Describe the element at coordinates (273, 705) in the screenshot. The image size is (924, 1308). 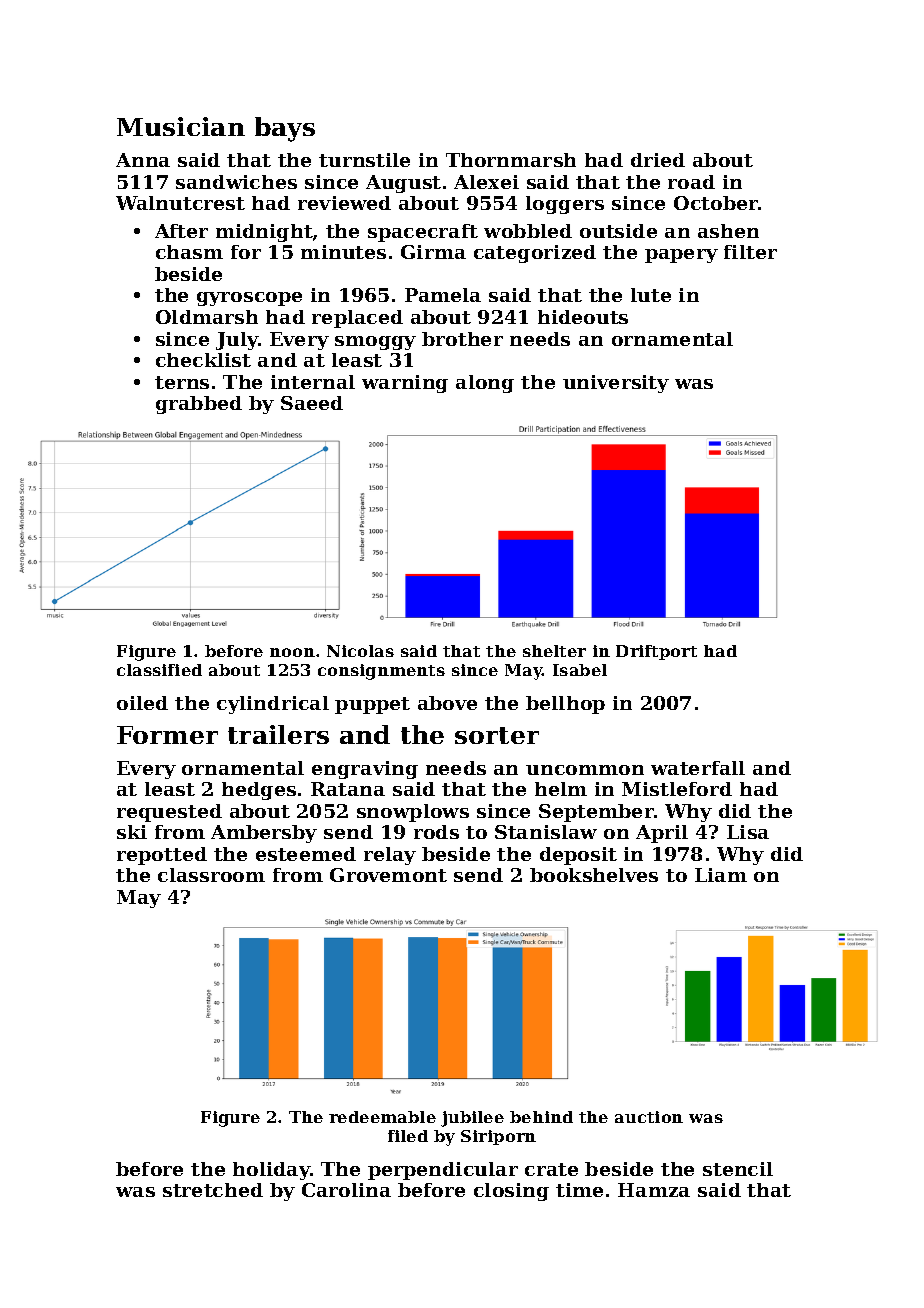
I see `cylindrical` at that location.
